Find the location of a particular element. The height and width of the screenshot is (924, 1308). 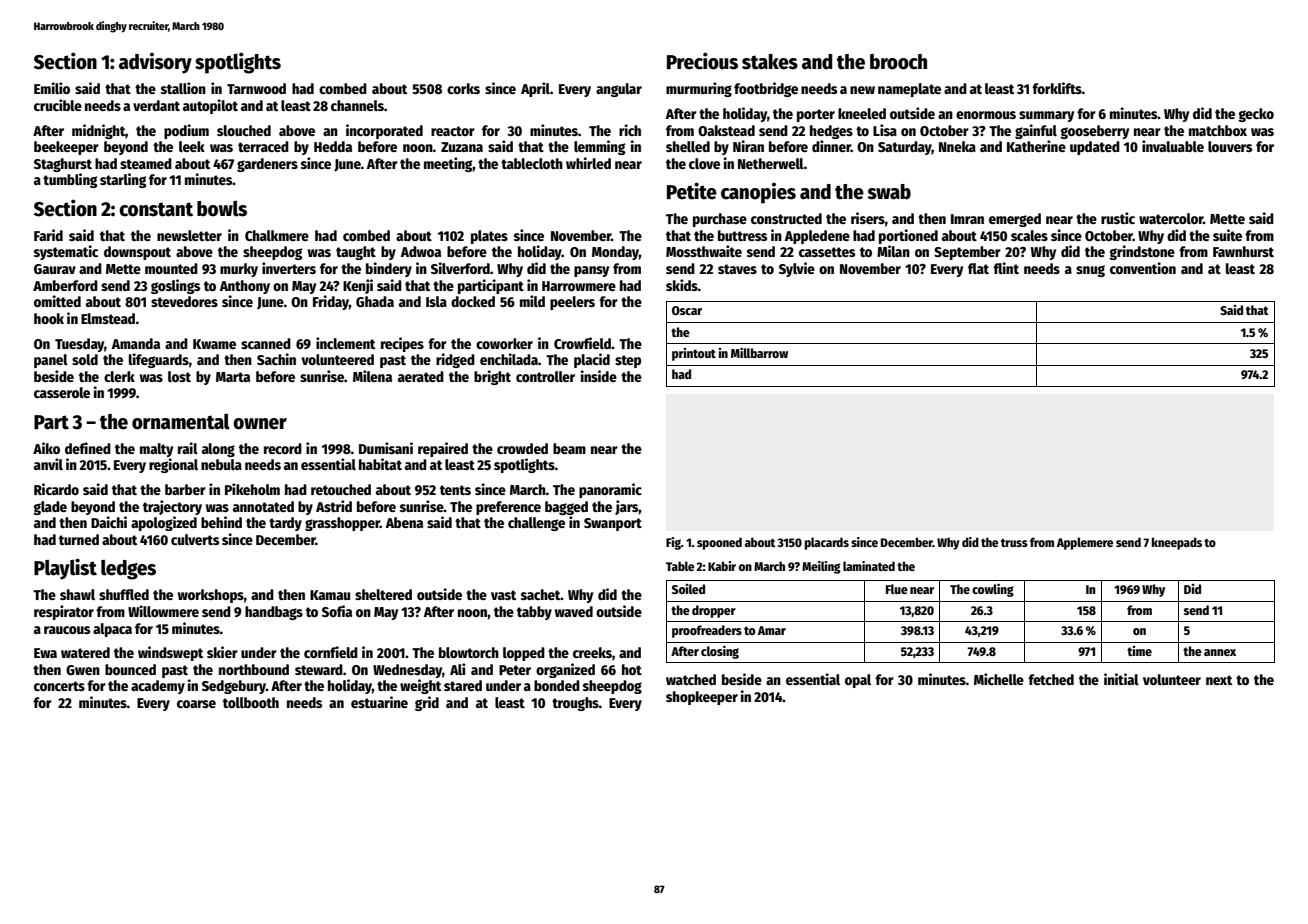

flat is located at coordinates (978, 268).
